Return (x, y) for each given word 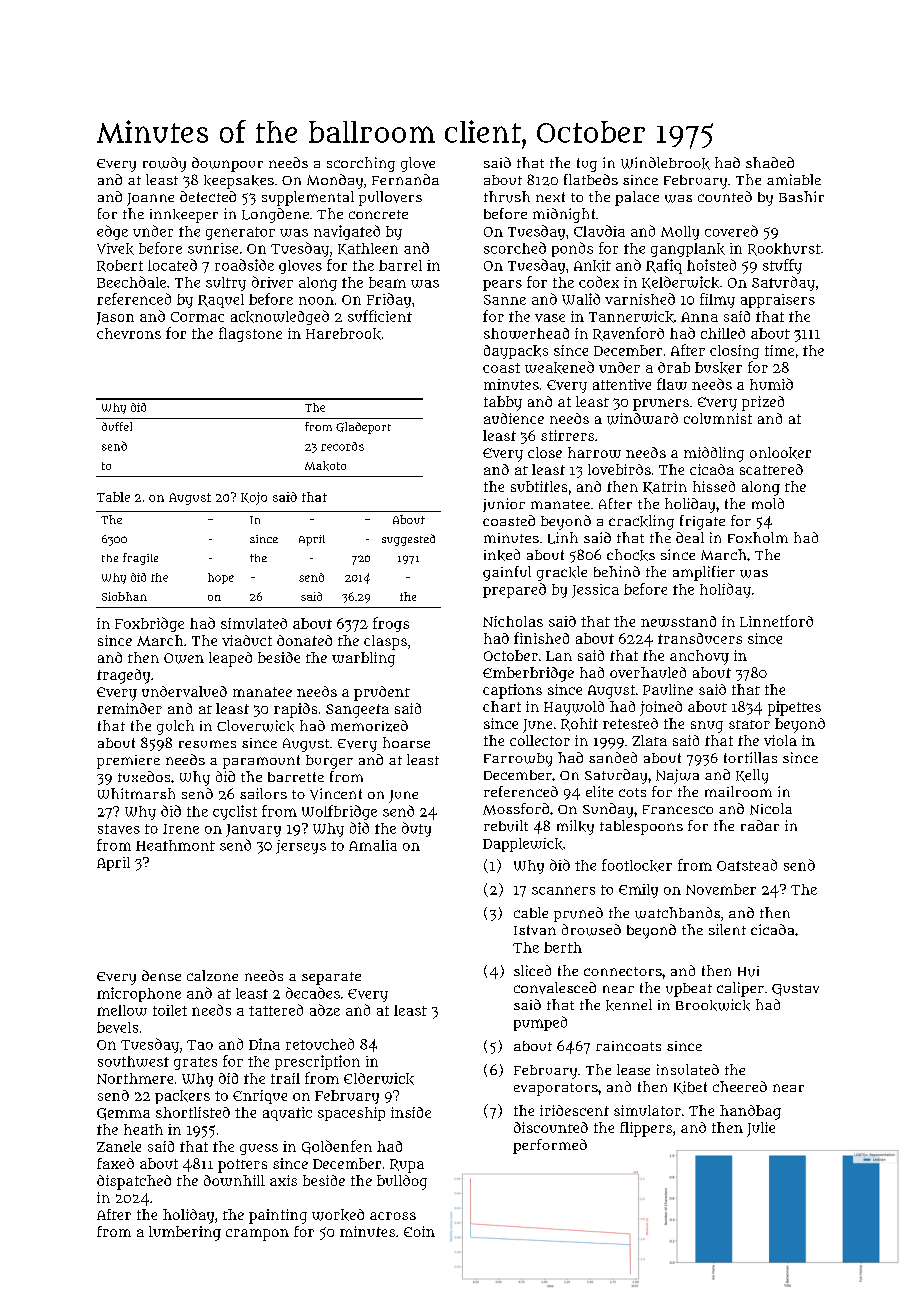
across (393, 1216)
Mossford (516, 809)
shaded (770, 162)
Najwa (677, 776)
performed (550, 1146)
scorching (361, 164)
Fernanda (405, 179)
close (545, 452)
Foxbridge (149, 624)
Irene (181, 829)
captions (512, 691)
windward (642, 419)
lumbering (185, 1233)
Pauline (668, 689)
